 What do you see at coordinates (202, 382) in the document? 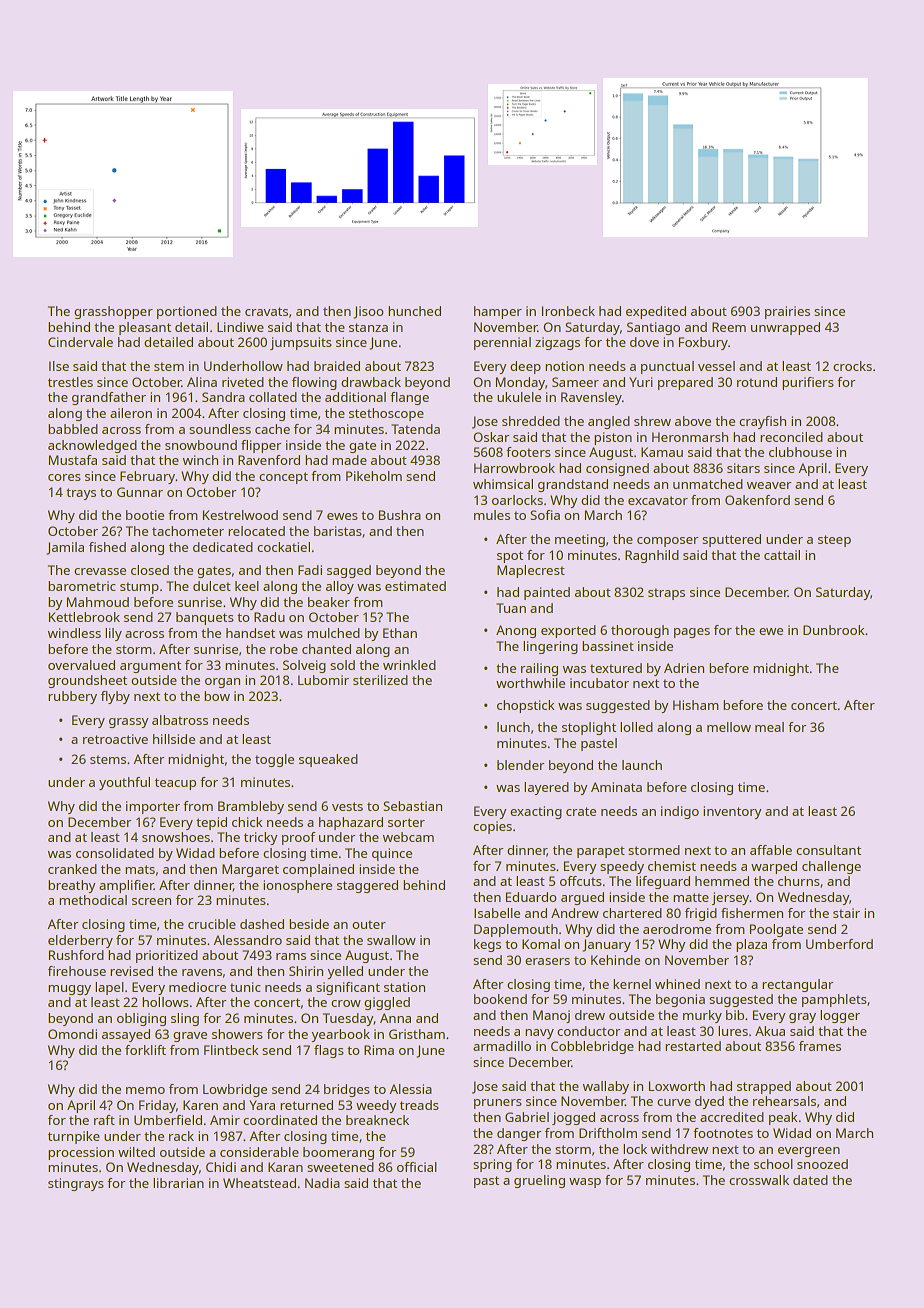
I see `Alina` at bounding box center [202, 382].
